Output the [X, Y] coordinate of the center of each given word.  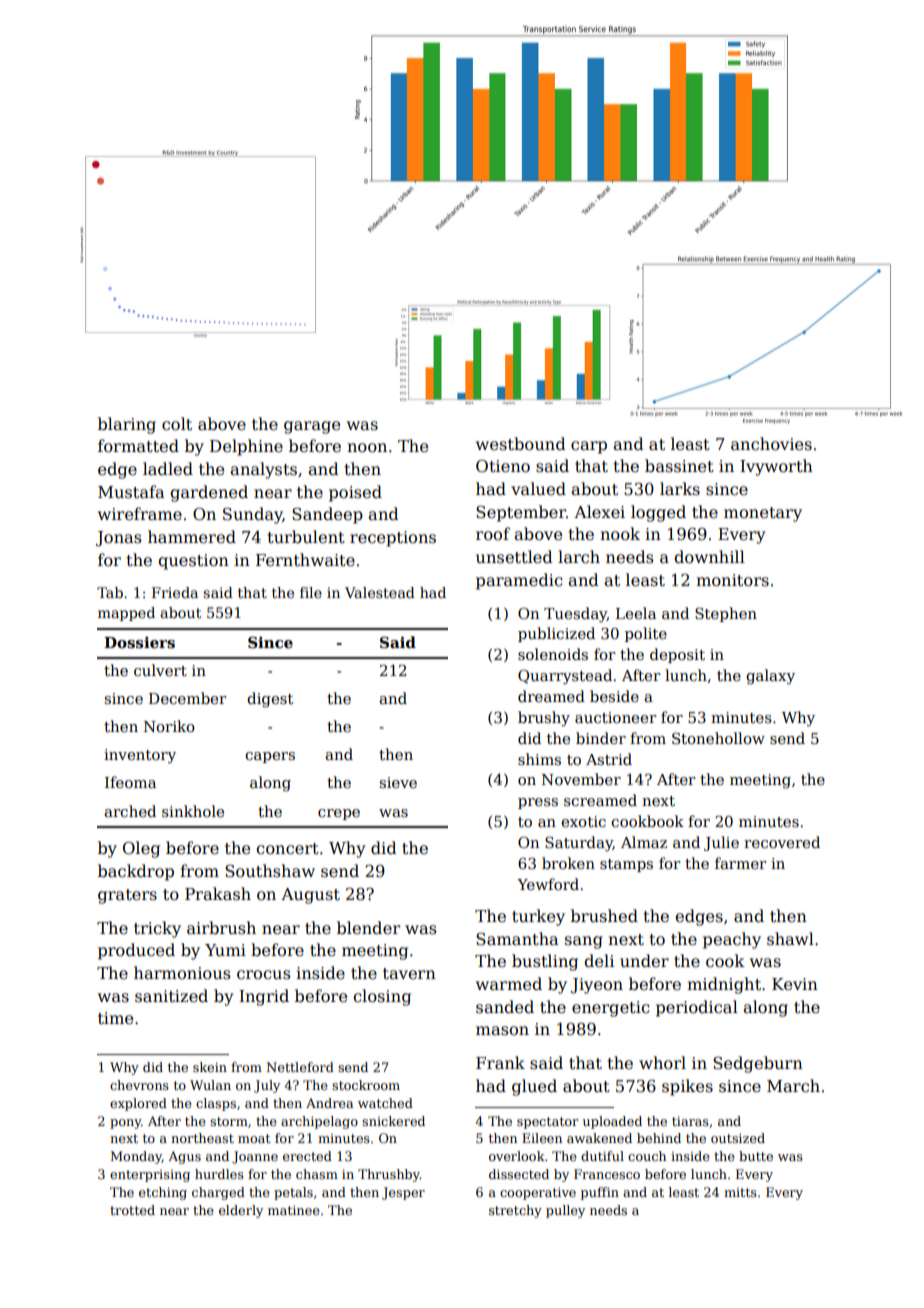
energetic [610, 1009]
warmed [509, 984]
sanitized [171, 996]
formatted [138, 445]
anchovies [771, 444]
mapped [126, 614]
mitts [740, 1192]
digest [270, 700]
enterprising [150, 1176]
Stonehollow [718, 738]
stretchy [515, 1211]
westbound [521, 444]
